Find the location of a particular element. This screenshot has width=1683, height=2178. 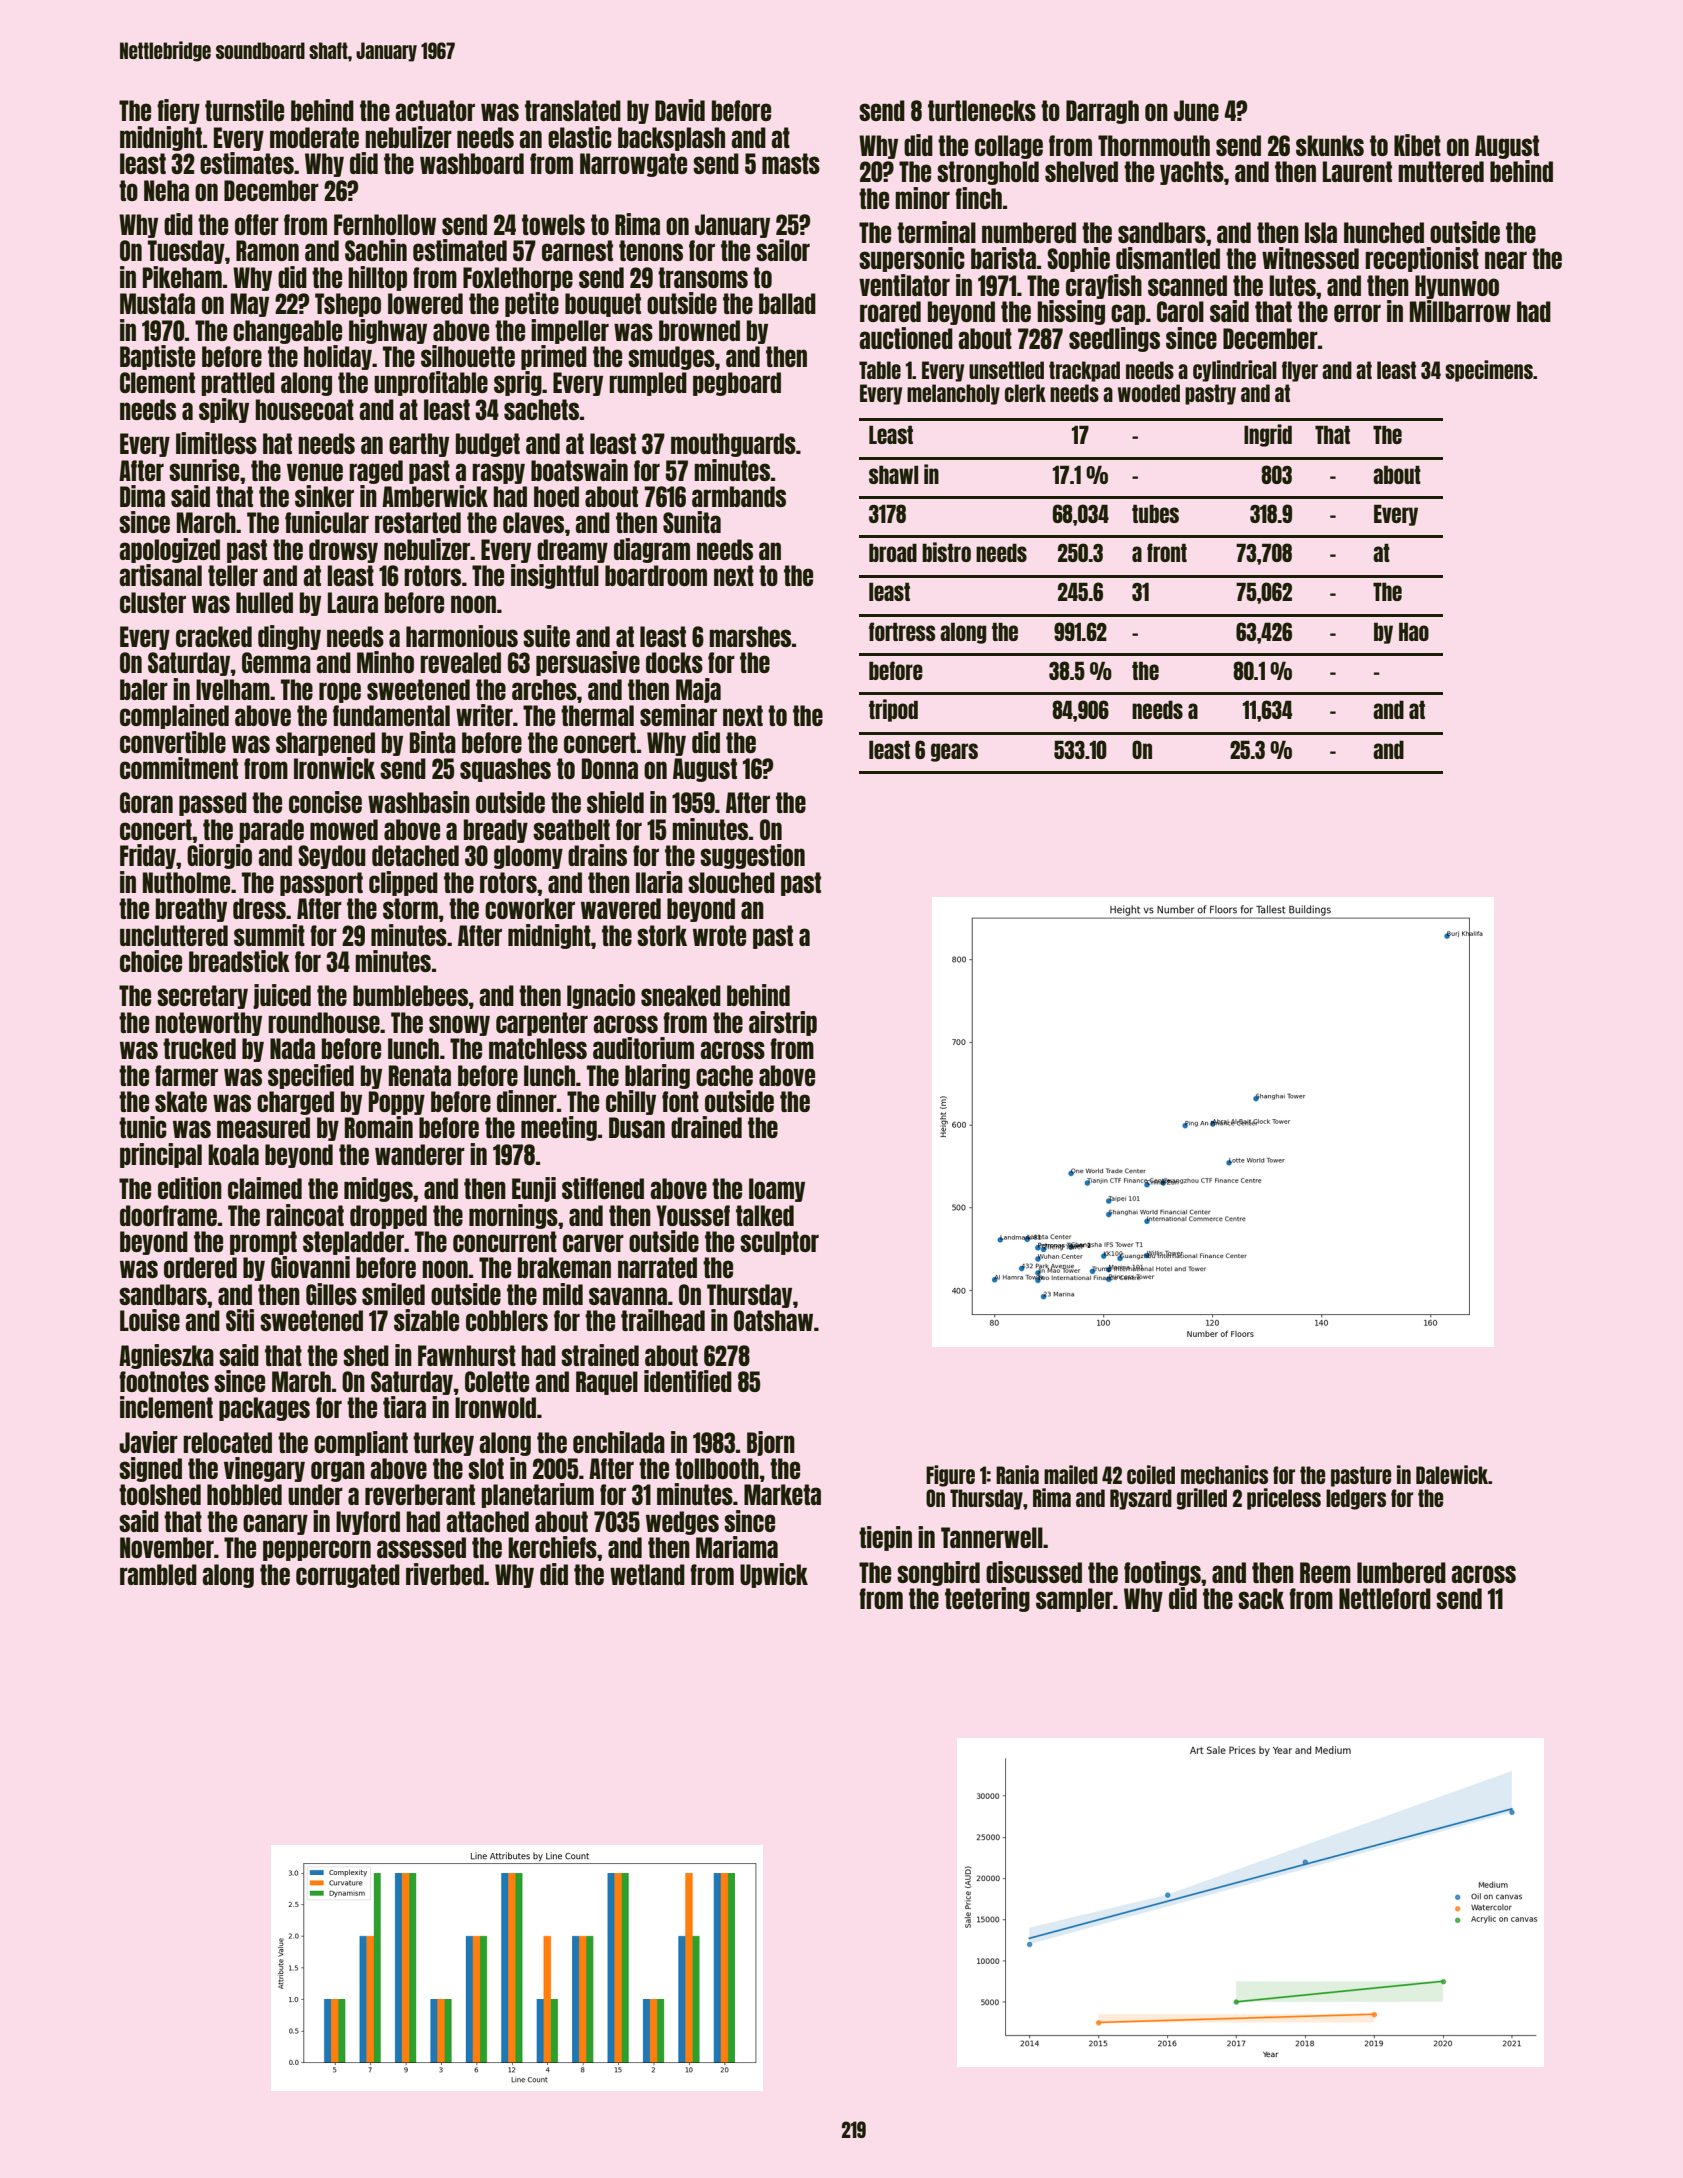

docks is located at coordinates (674, 662).
